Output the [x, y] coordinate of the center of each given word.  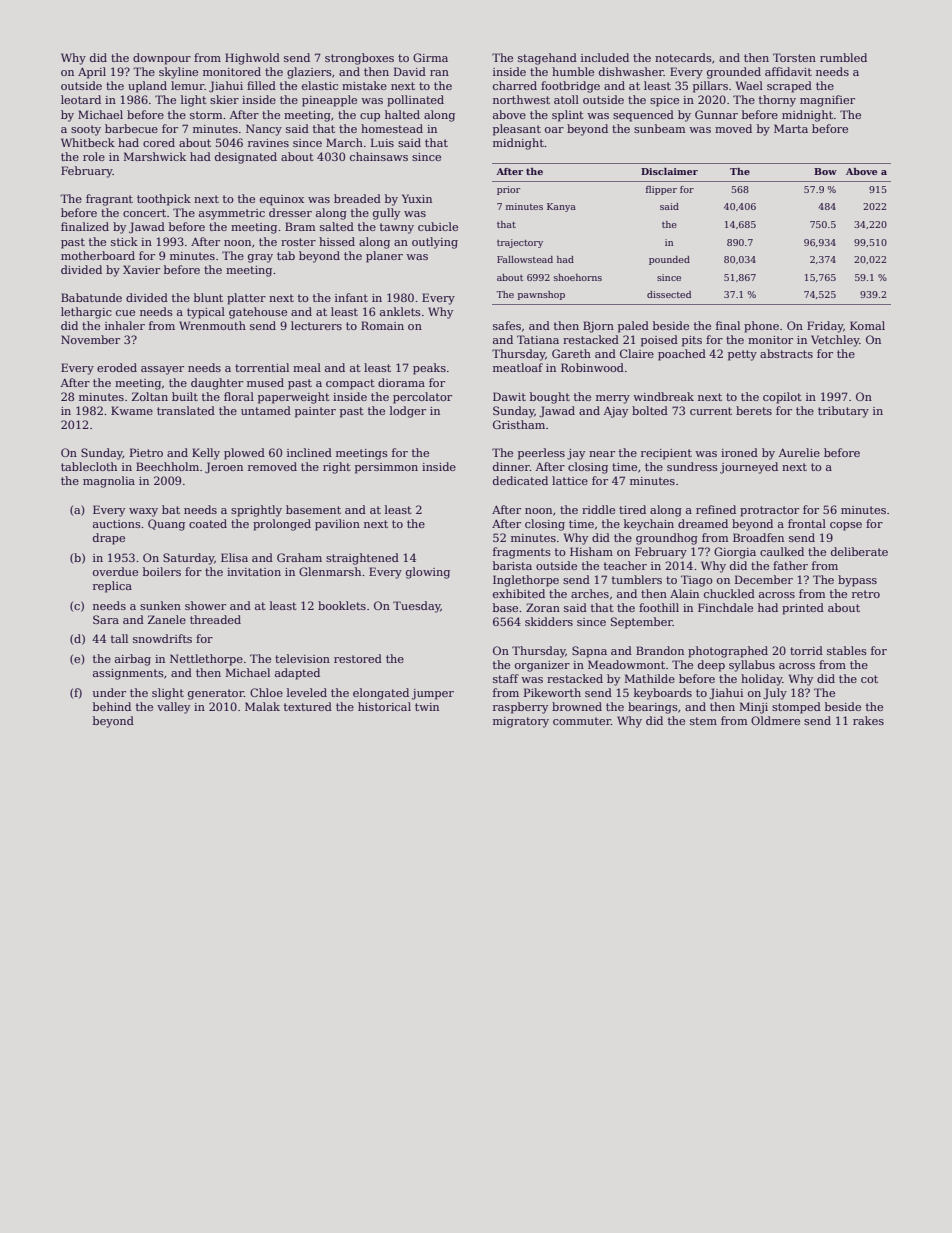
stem [703, 721]
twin [427, 707]
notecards [683, 57]
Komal [867, 325]
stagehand [547, 59]
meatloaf [518, 367]
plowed [244, 454]
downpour [162, 59]
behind [112, 706]
